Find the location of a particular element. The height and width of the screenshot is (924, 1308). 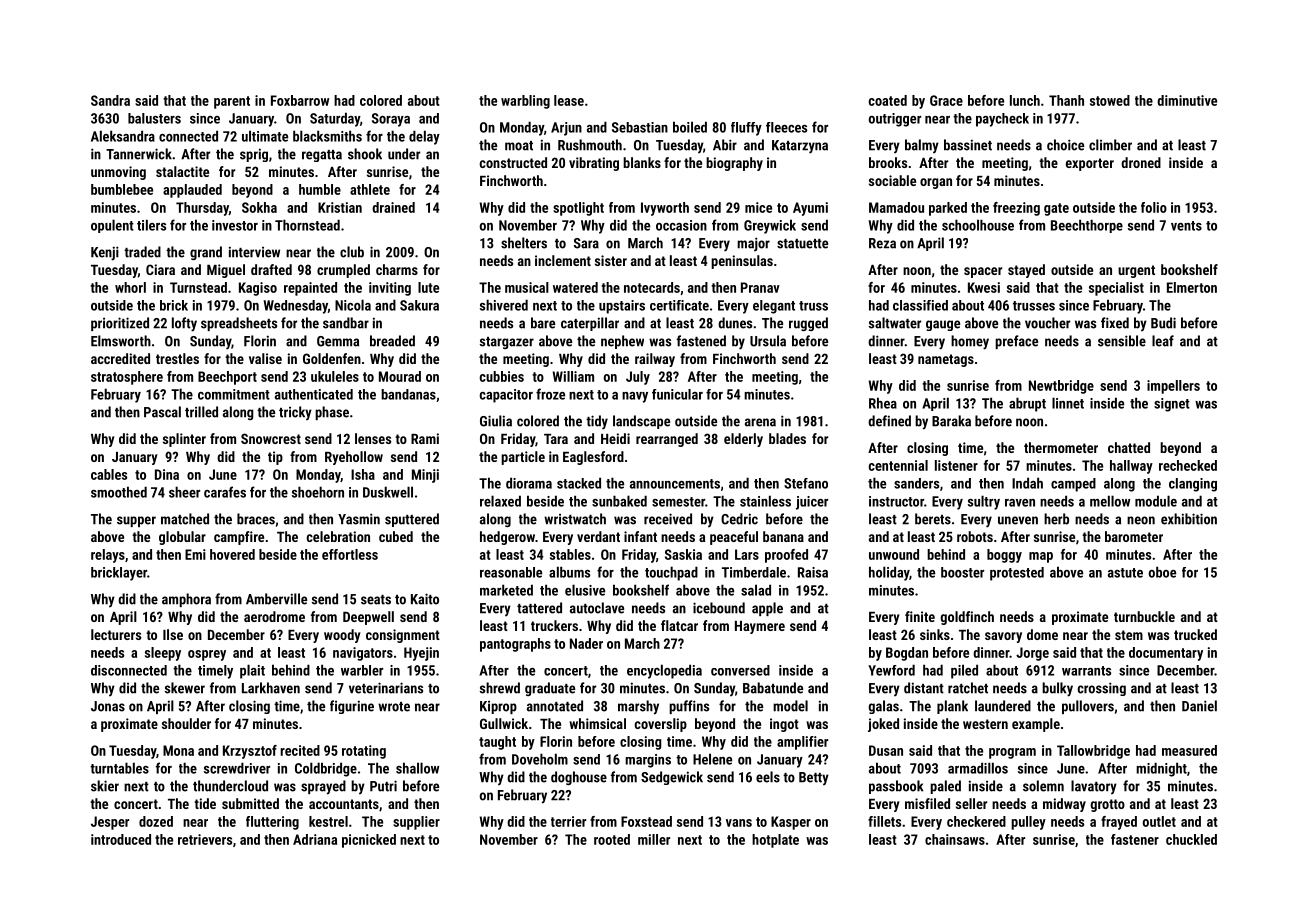

athlete is located at coordinates (370, 189).
